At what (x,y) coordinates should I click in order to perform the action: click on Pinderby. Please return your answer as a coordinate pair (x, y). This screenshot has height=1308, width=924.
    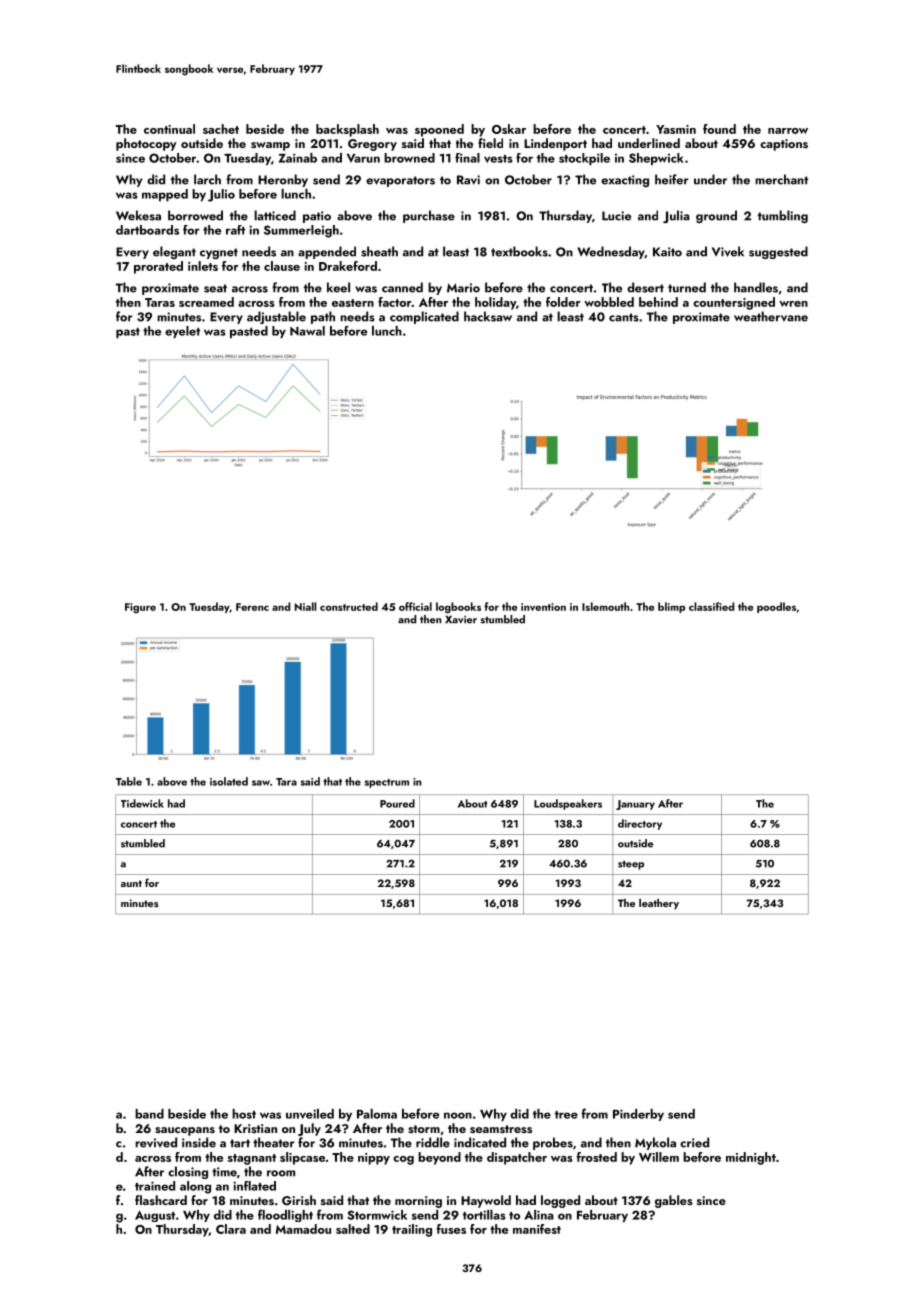
    Looking at the image, I should click on (638, 1115).
